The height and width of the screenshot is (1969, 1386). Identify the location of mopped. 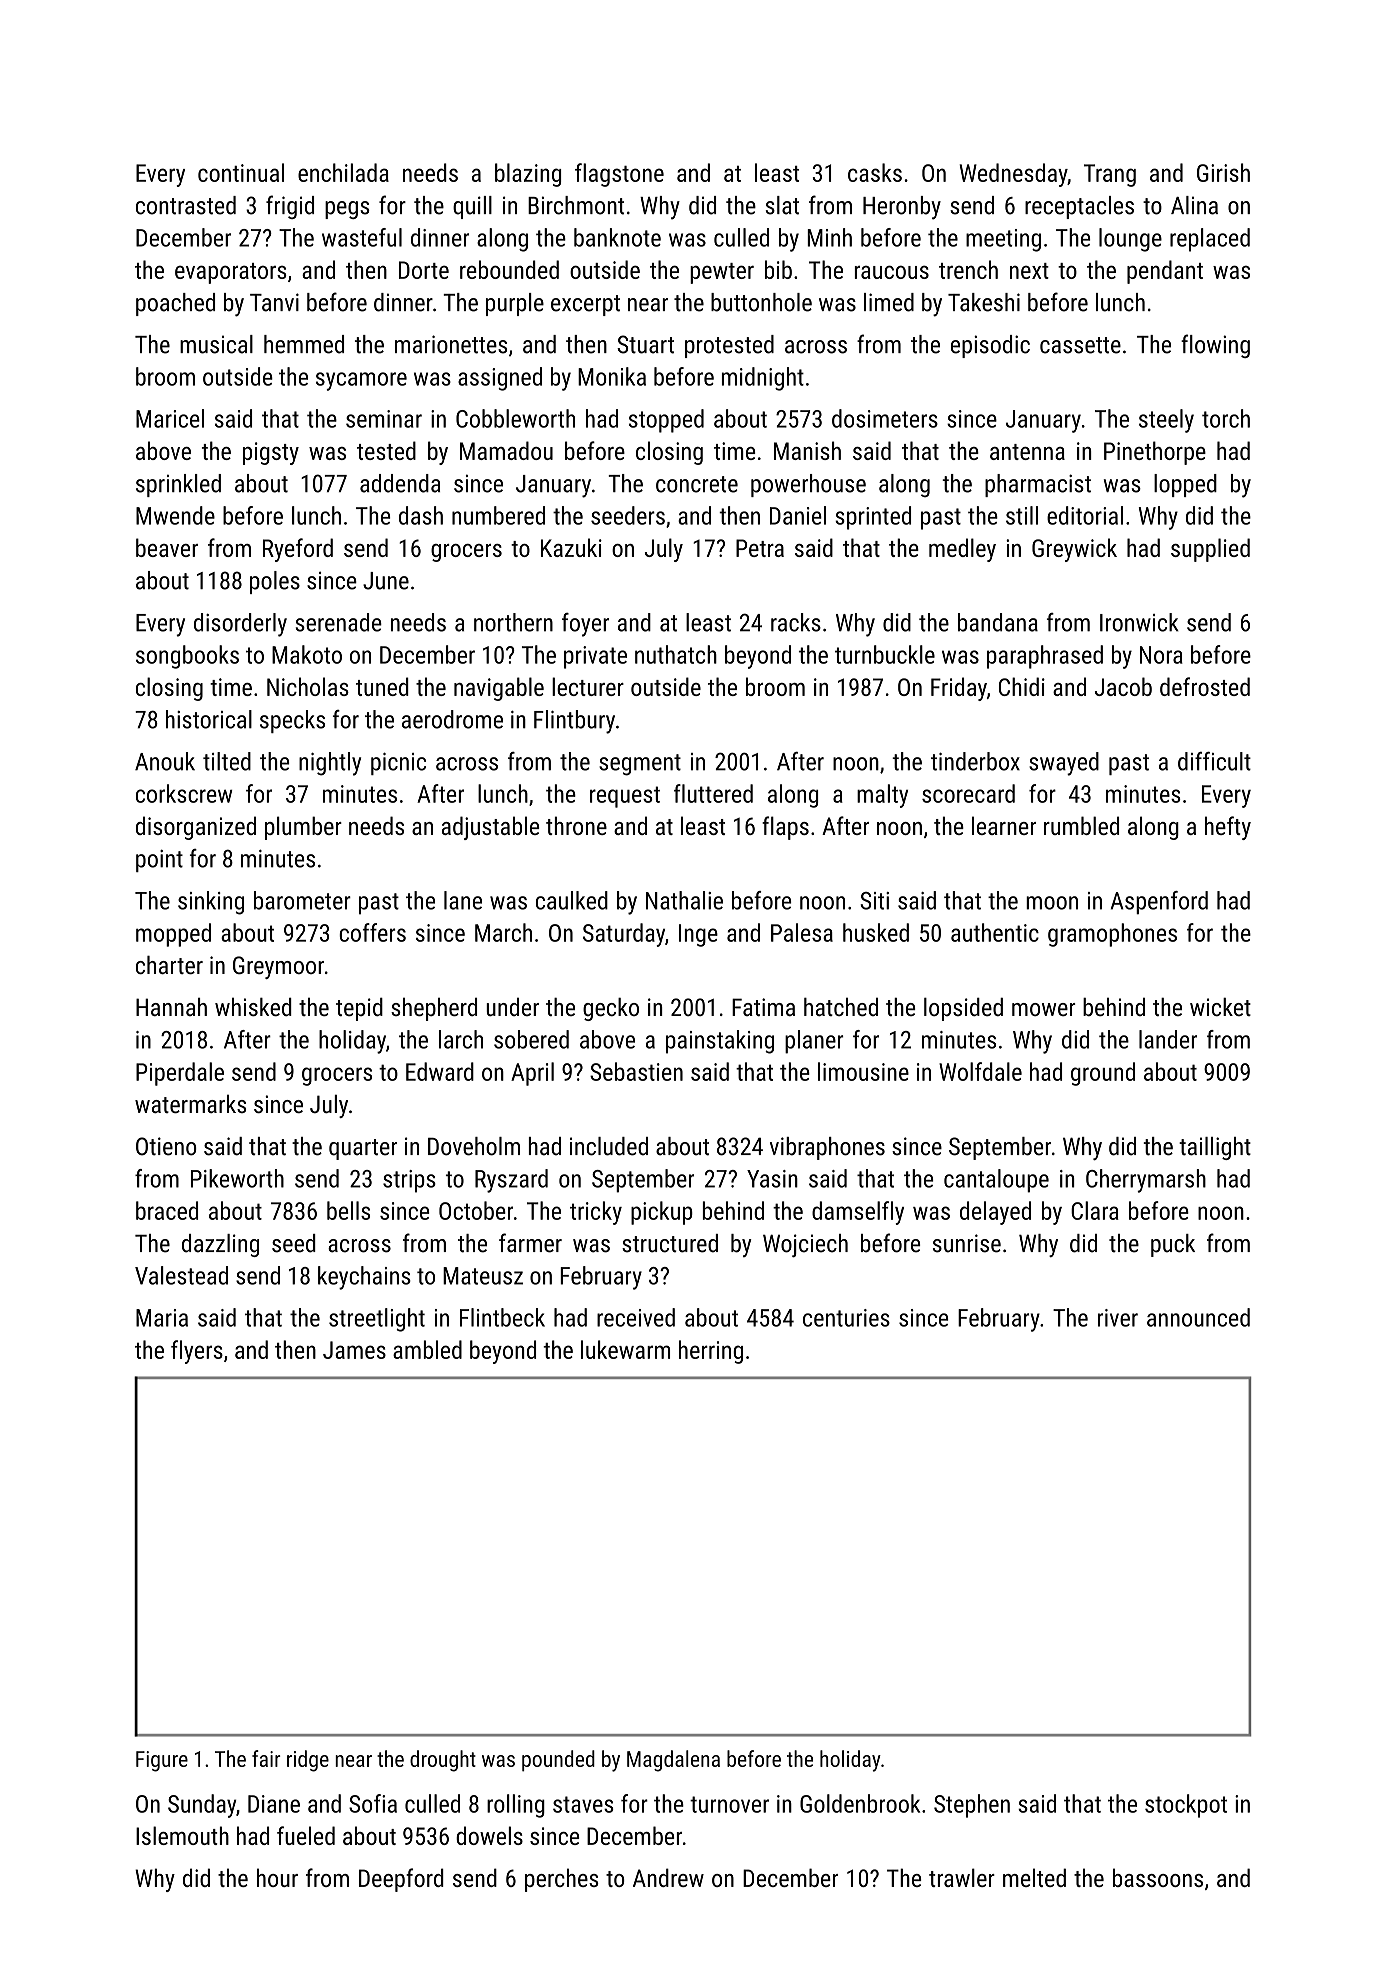
(173, 935).
